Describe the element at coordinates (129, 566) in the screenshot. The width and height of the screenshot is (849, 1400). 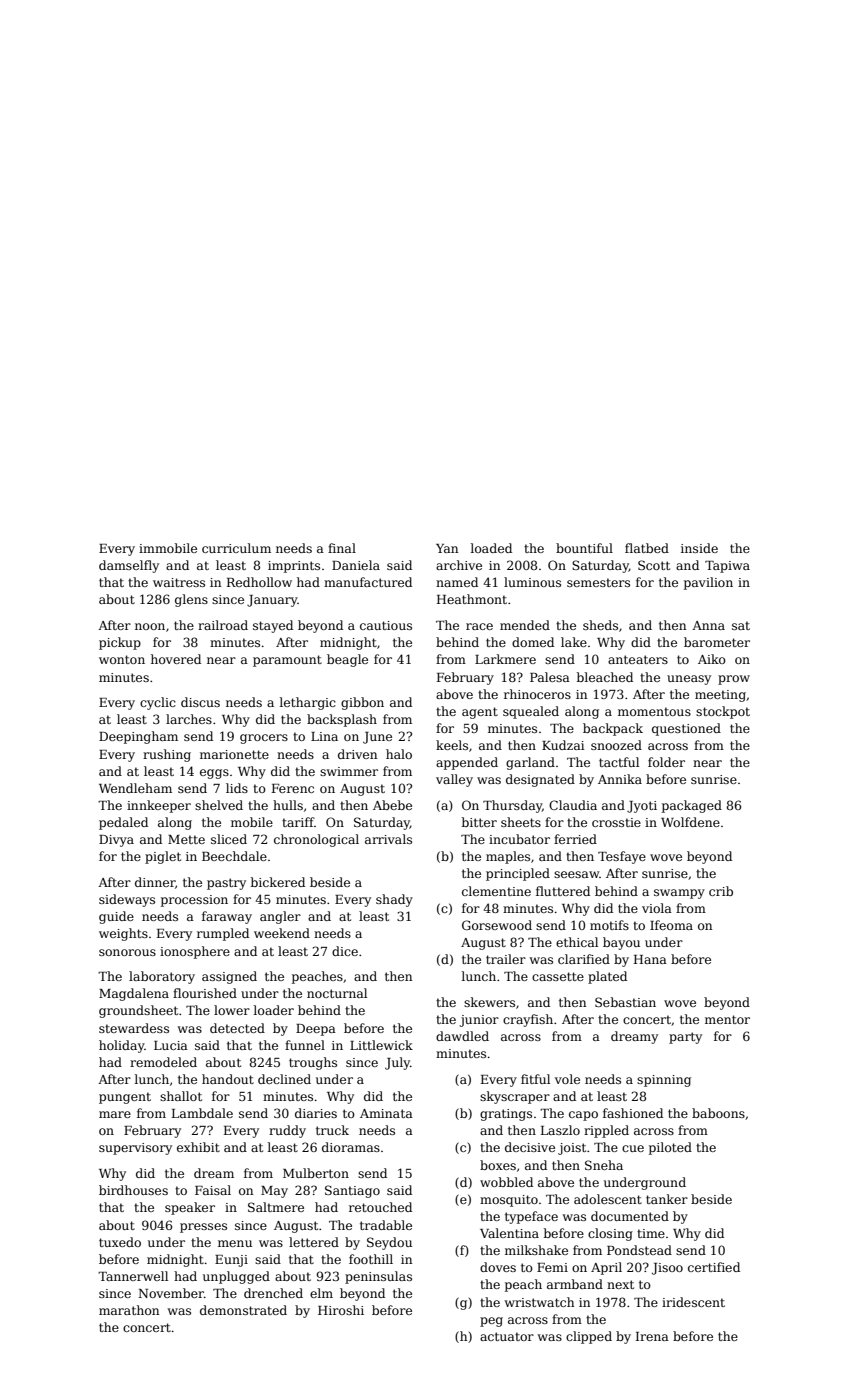
I see `damselfly` at that location.
